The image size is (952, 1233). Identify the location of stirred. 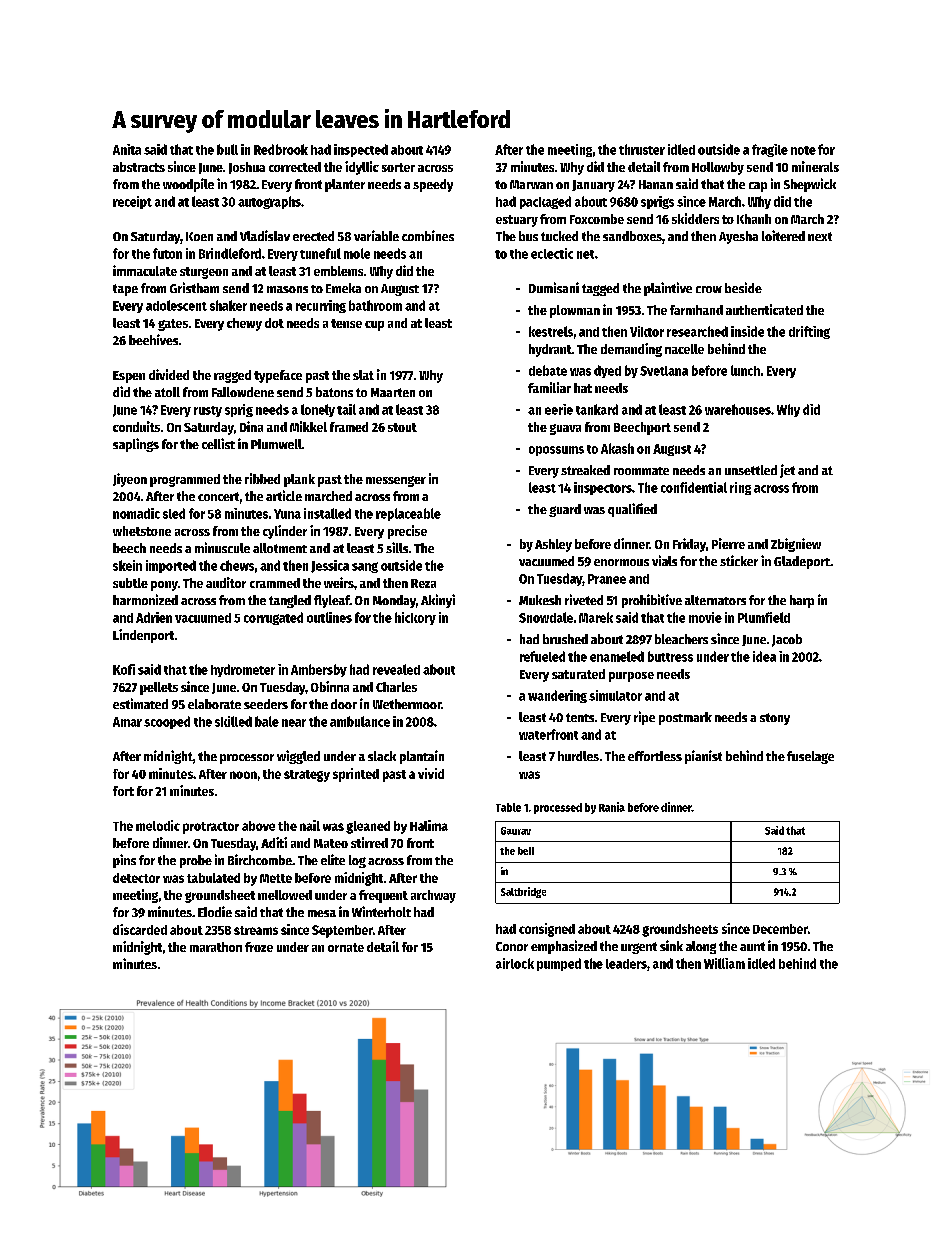
(369, 842).
